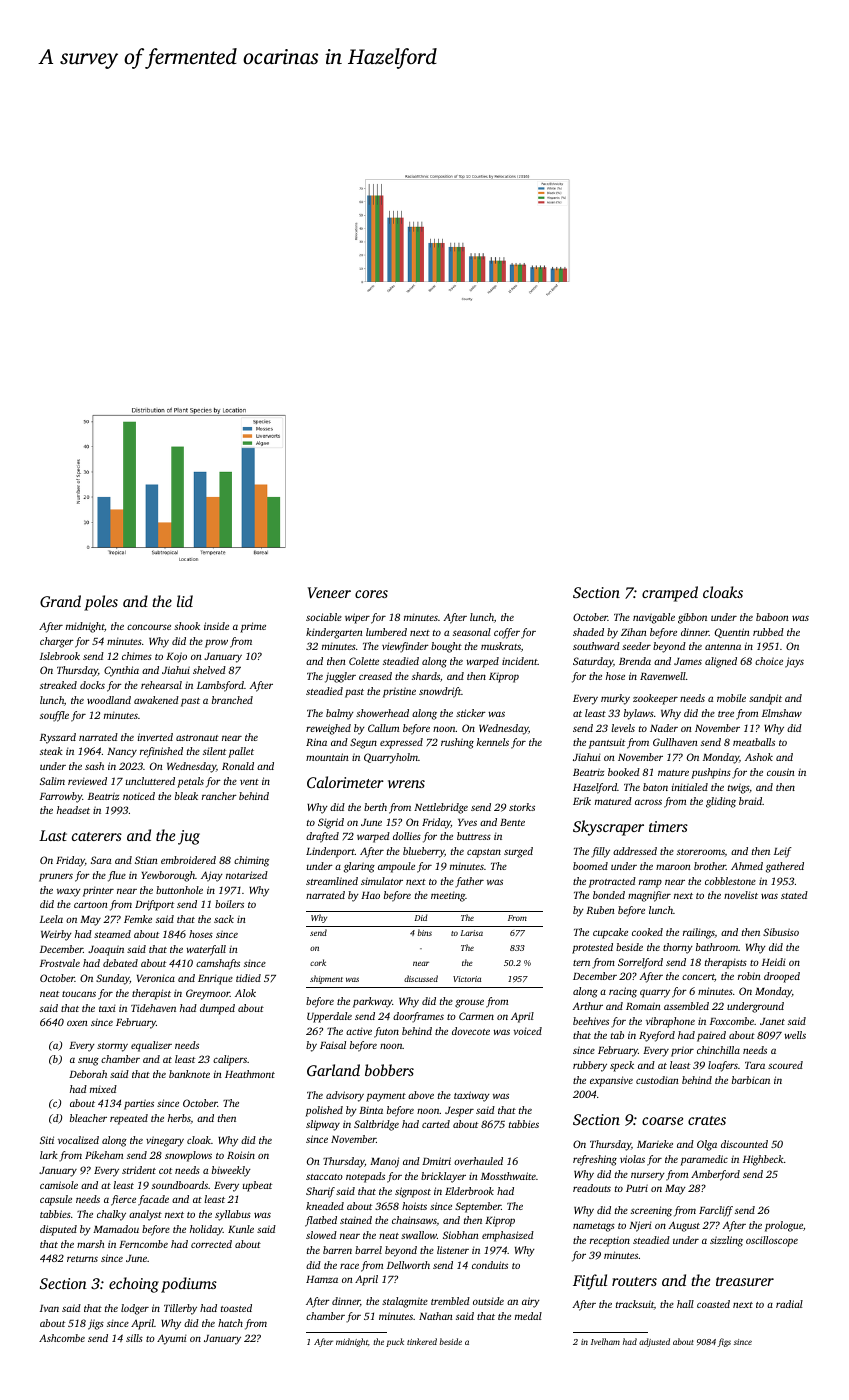 The width and height of the image is (849, 1400). What do you see at coordinates (329, 593) in the image?
I see `Veneer` at bounding box center [329, 593].
